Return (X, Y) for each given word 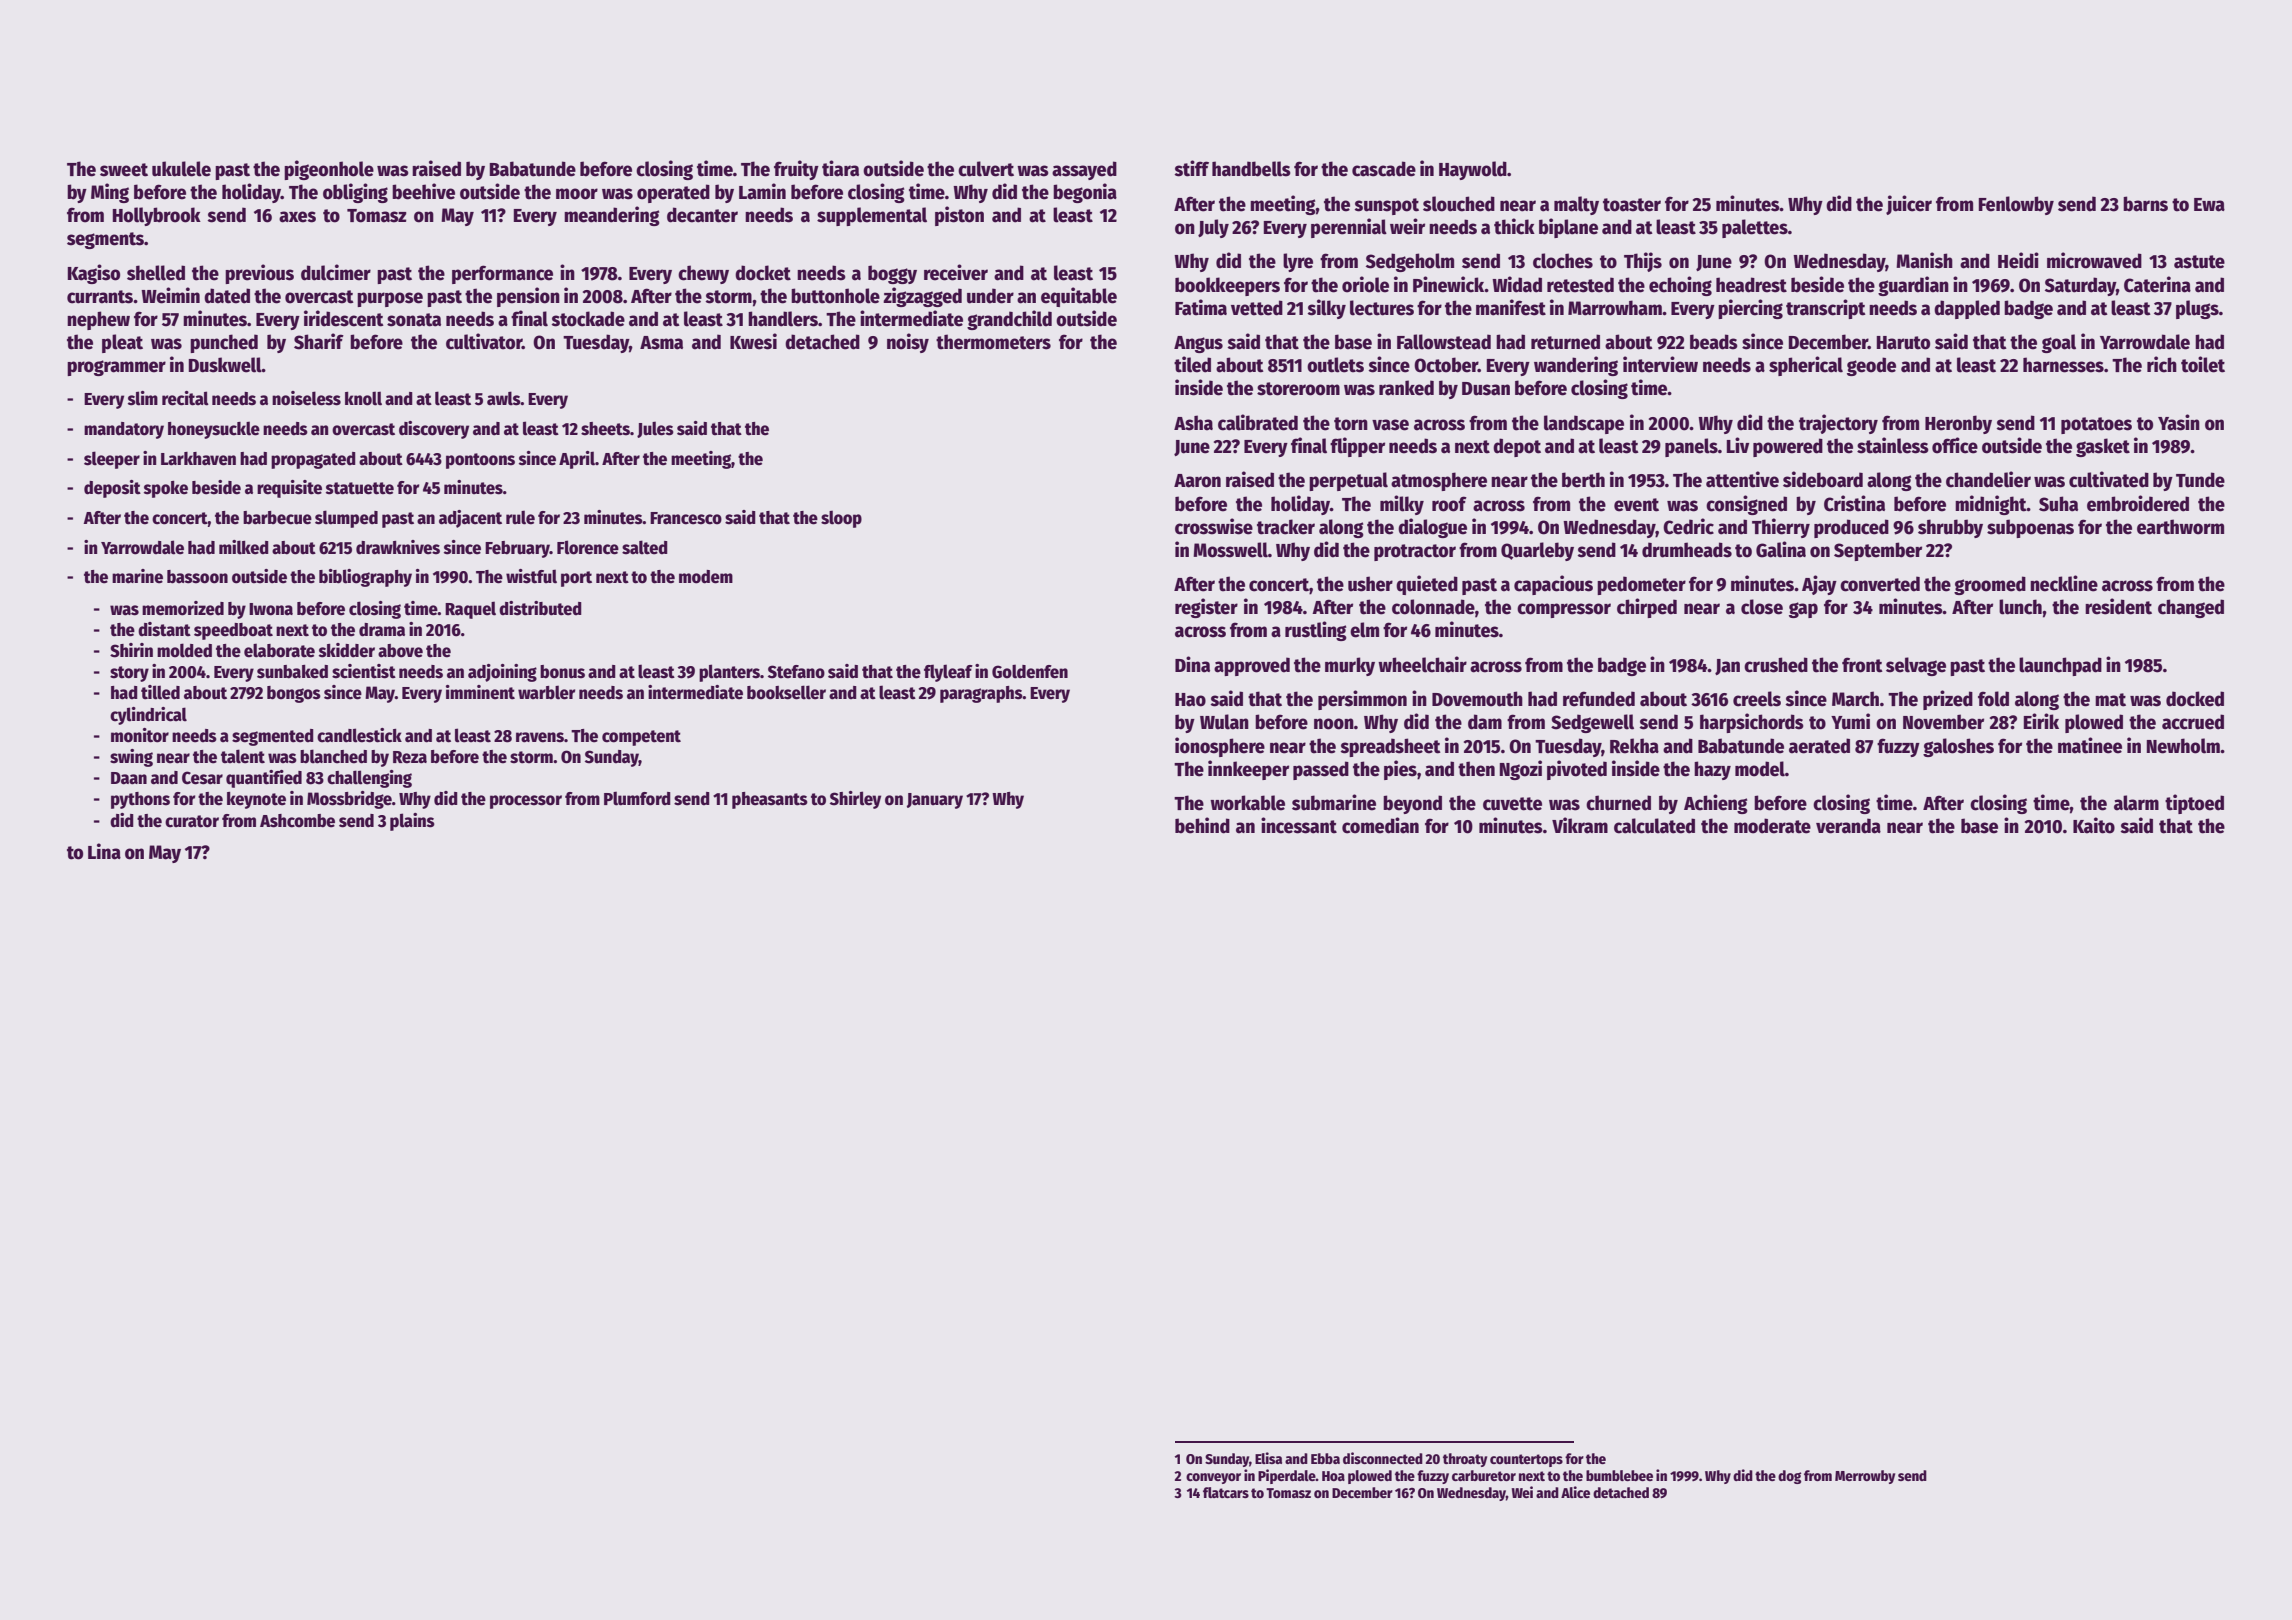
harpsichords (1752, 723)
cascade (1384, 169)
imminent (480, 692)
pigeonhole (329, 170)
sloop (841, 519)
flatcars (1226, 1492)
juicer (1909, 205)
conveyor (1213, 1478)
